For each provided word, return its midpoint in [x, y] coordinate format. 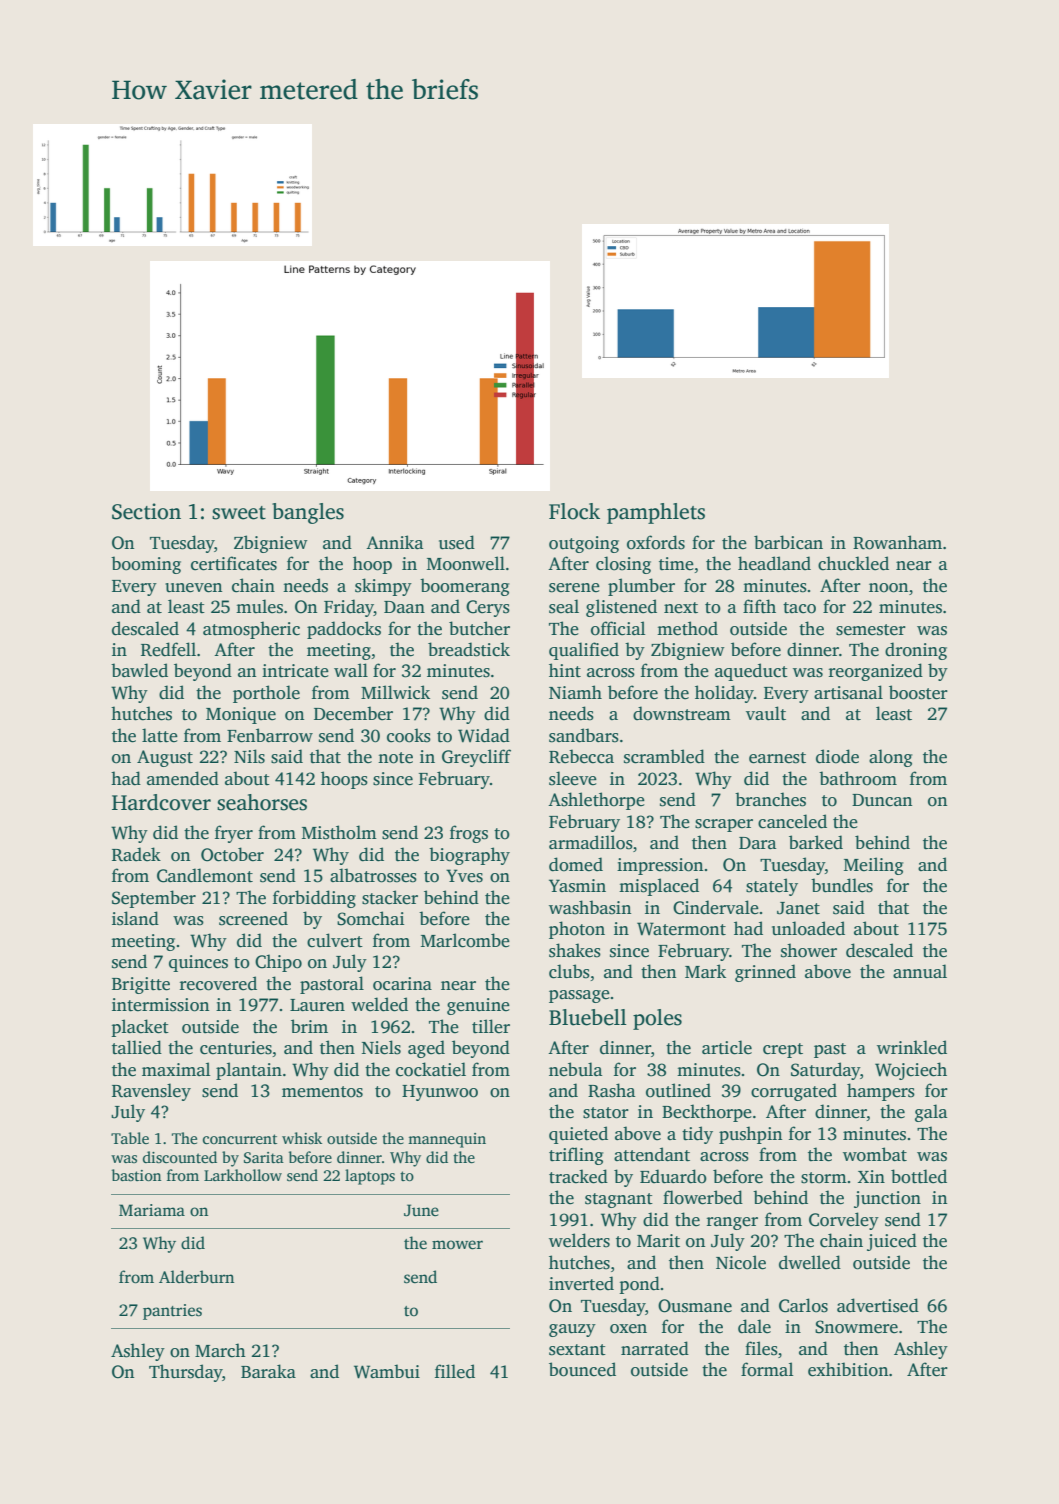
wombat [875, 1154]
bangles [308, 513]
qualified [584, 651]
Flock [574, 511]
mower [457, 1245]
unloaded [808, 928]
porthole [266, 694]
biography [469, 856]
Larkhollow [243, 1175]
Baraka [268, 1371]
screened [253, 918]
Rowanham [897, 542]
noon [888, 588]
